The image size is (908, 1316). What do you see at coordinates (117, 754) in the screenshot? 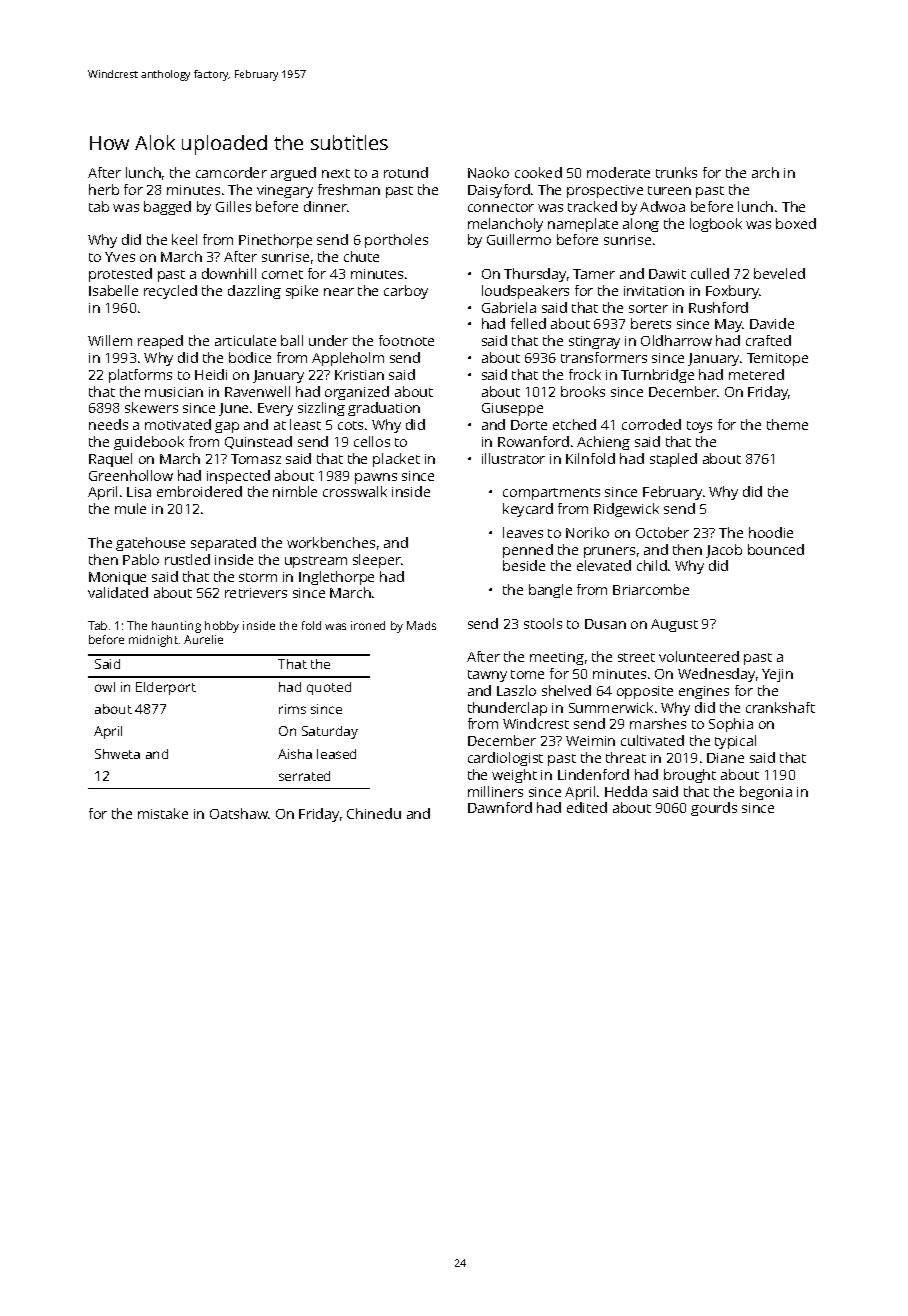
I see `Shweta` at bounding box center [117, 754].
